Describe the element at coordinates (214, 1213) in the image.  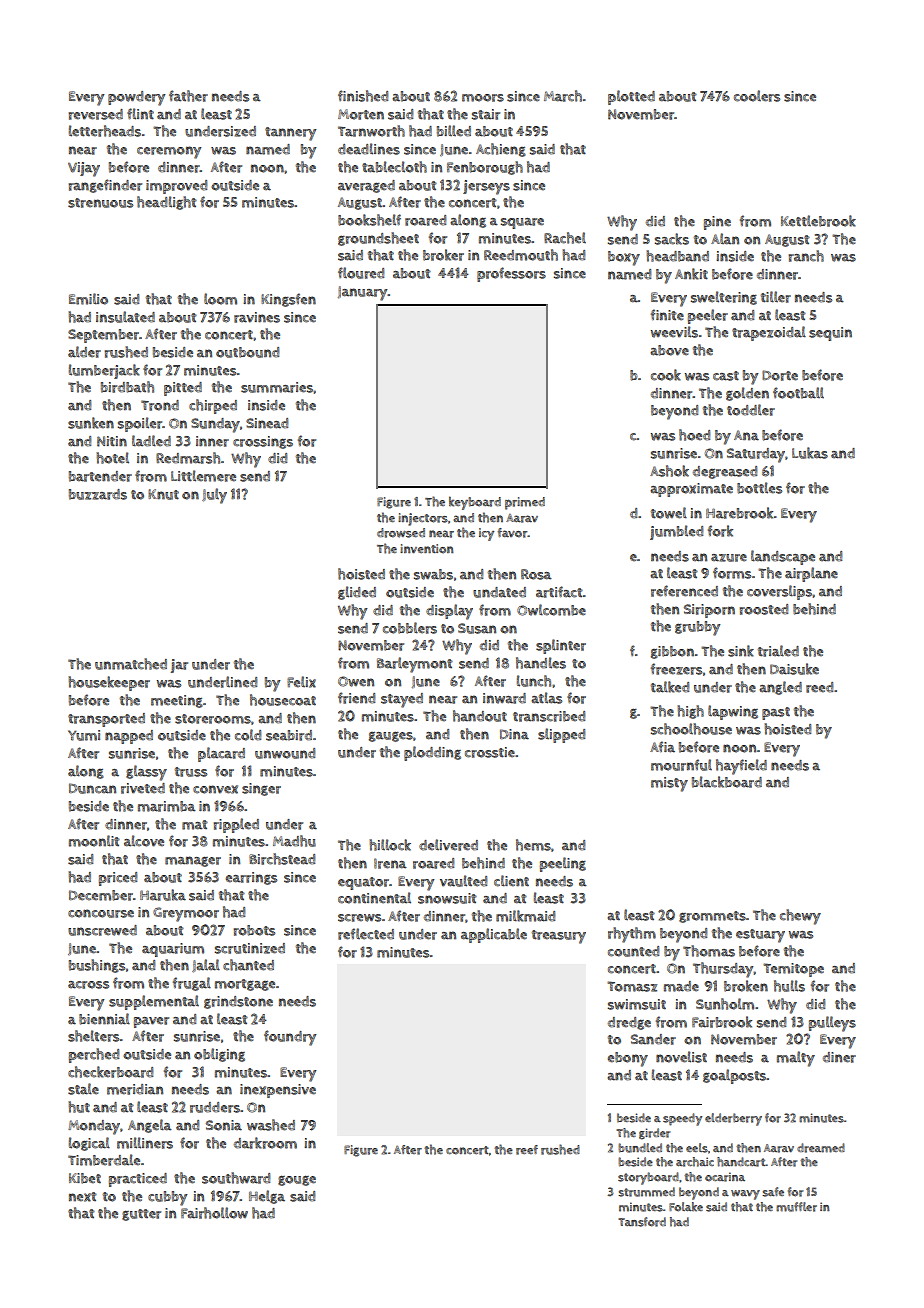
I see `Fairhollow` at that location.
